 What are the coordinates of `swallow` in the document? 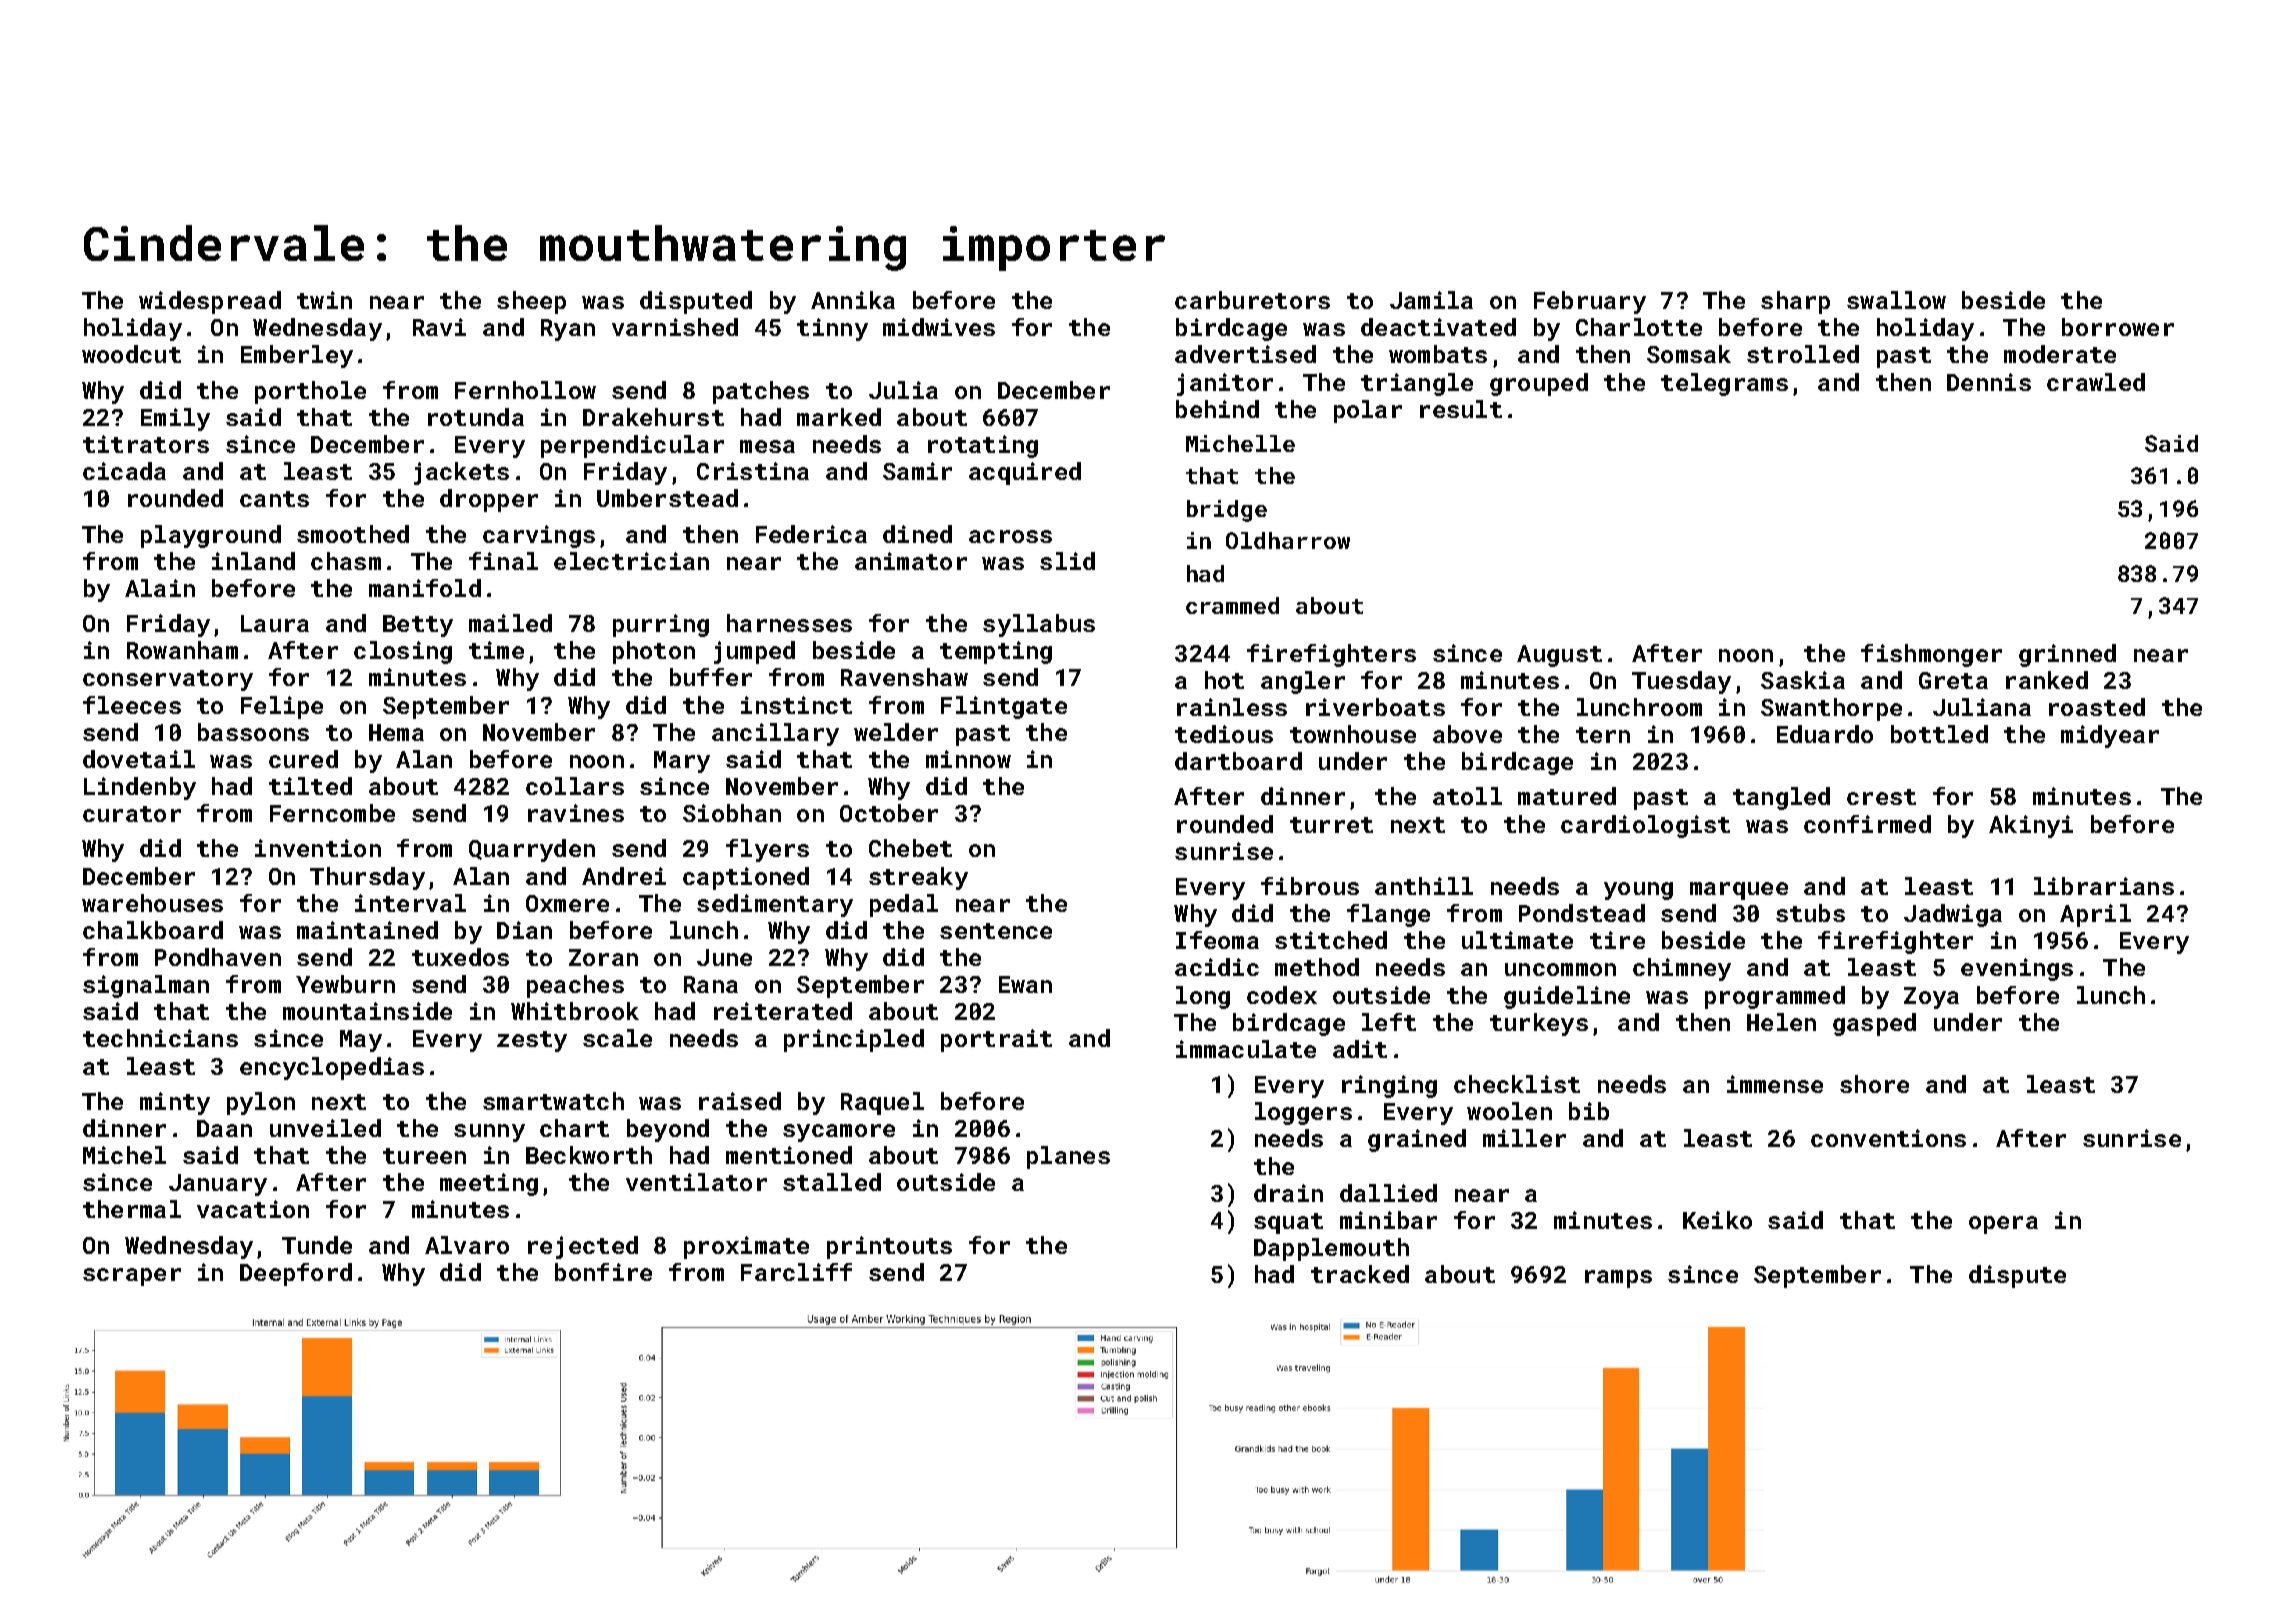 It's located at (1896, 300).
